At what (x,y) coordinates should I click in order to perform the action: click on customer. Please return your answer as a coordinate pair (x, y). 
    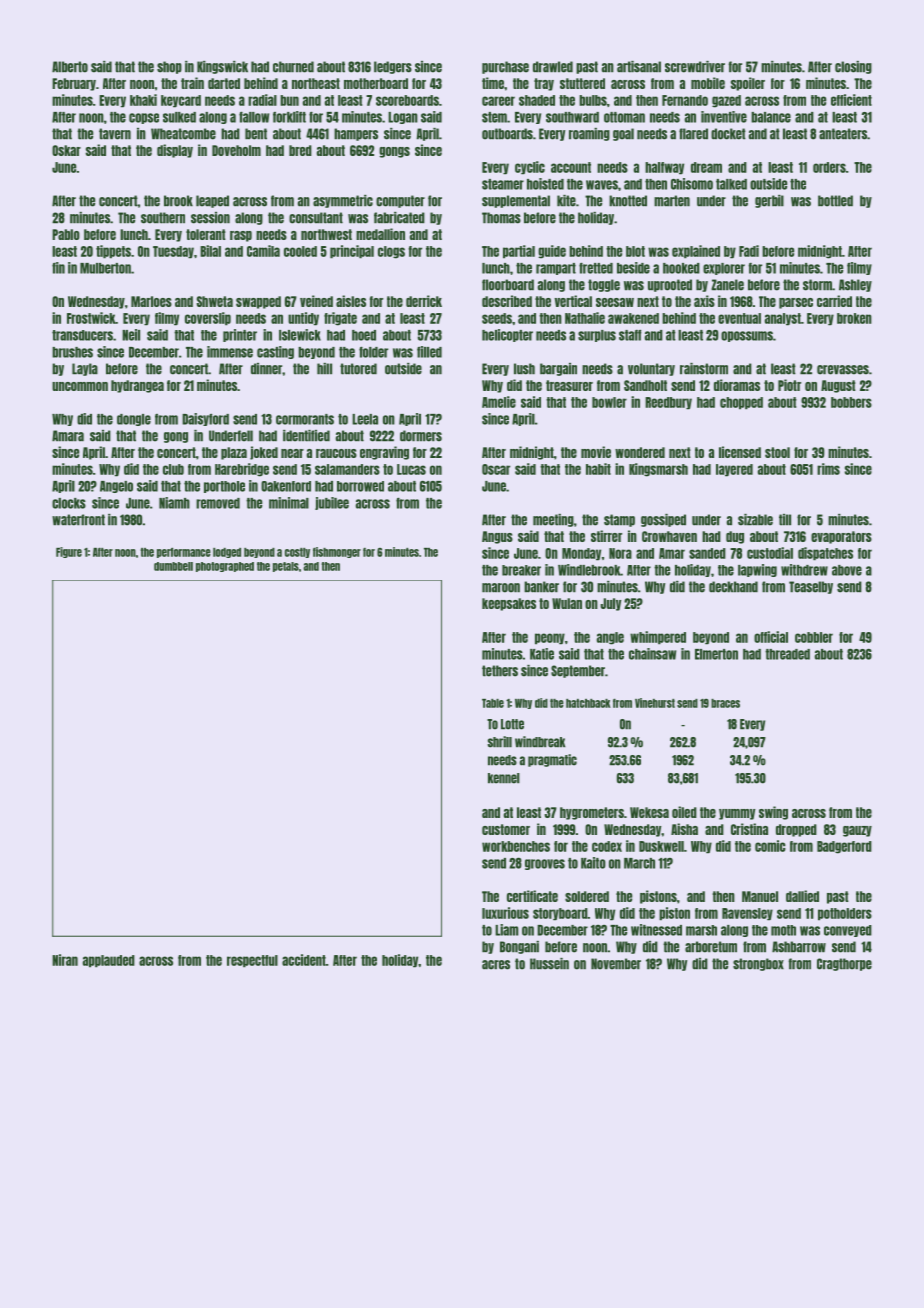
    Looking at the image, I should click on (506, 829).
